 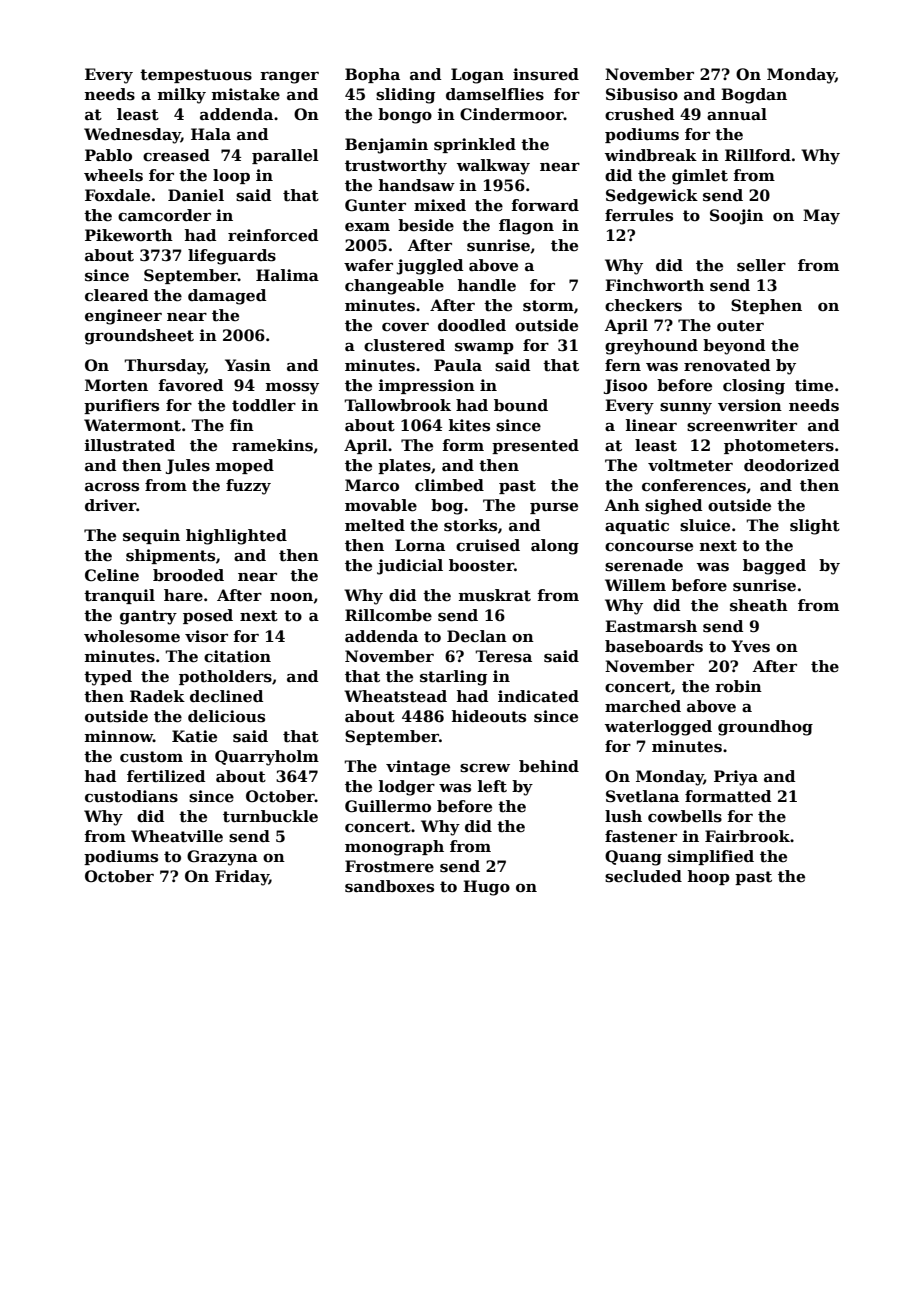 I want to click on Paula, so click(x=458, y=365).
